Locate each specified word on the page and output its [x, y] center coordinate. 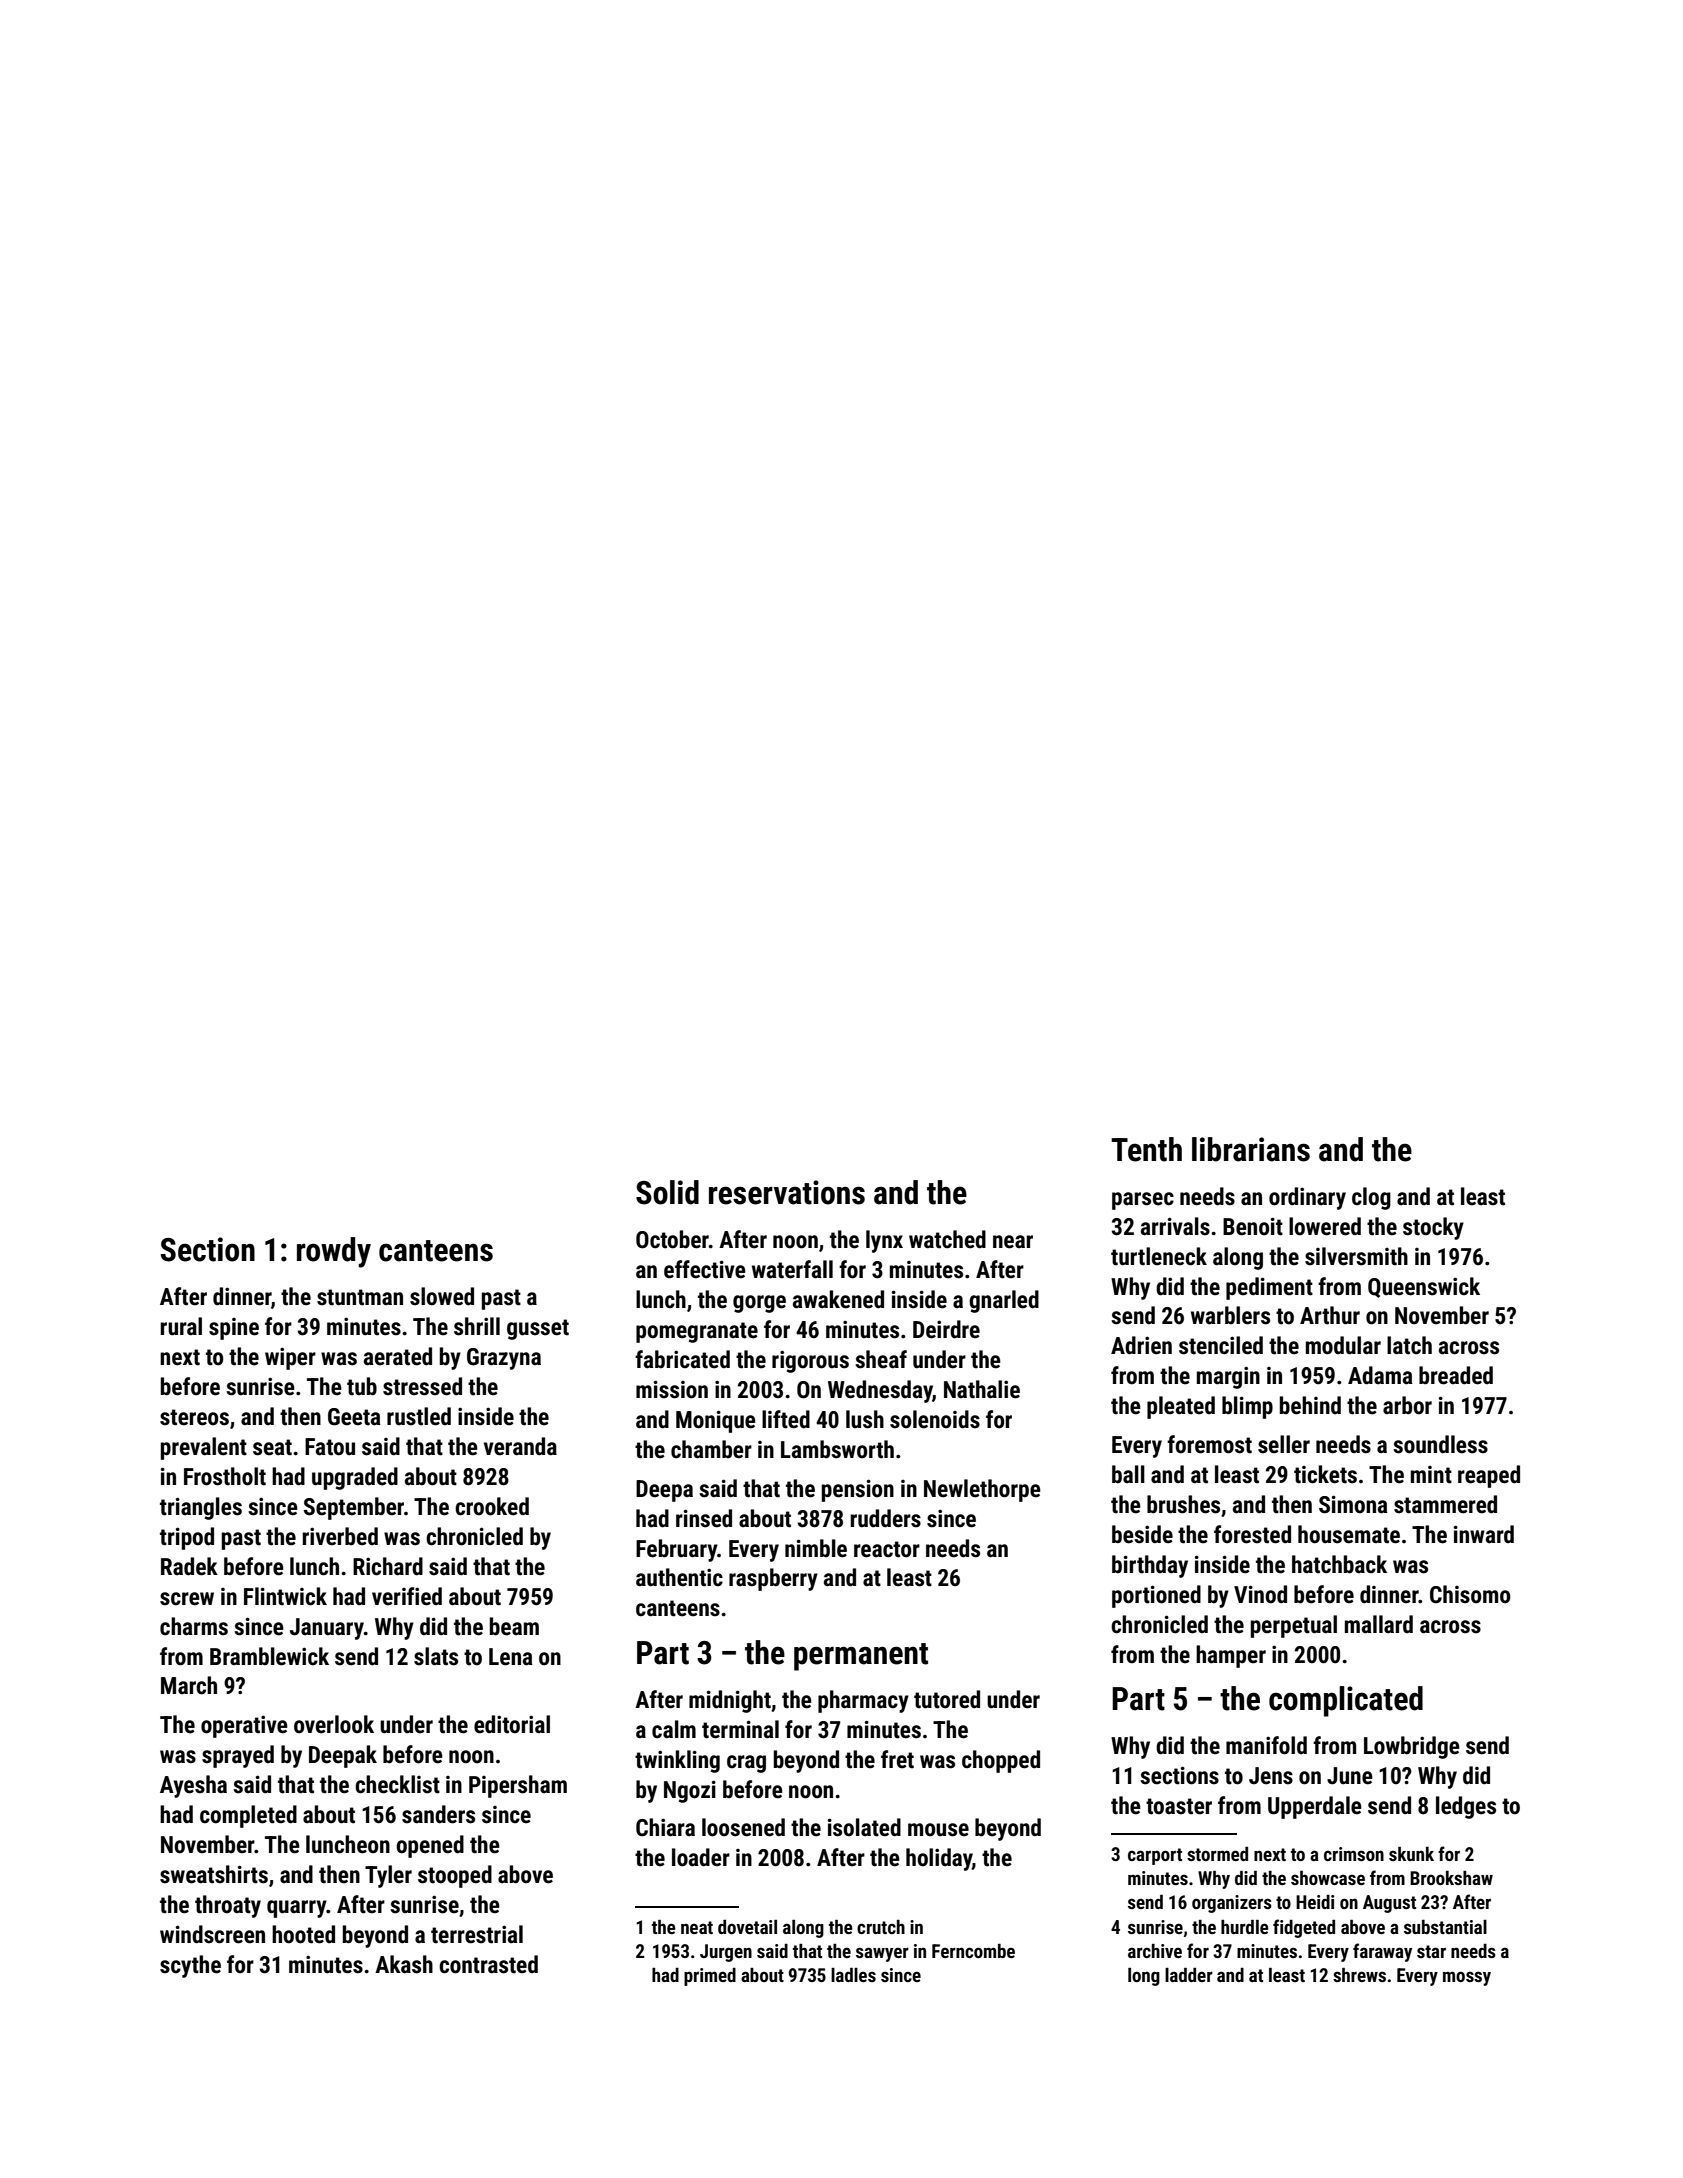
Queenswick [1424, 1287]
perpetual [1294, 1626]
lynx [884, 1241]
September [354, 1508]
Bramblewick [269, 1656]
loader [701, 1857]
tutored [947, 1699]
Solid [667, 1192]
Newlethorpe [982, 1490]
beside [1142, 1534]
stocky [1433, 1228]
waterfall [792, 1269]
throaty [228, 1906]
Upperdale [1315, 1807]
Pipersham [518, 1786]
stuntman [360, 1297]
